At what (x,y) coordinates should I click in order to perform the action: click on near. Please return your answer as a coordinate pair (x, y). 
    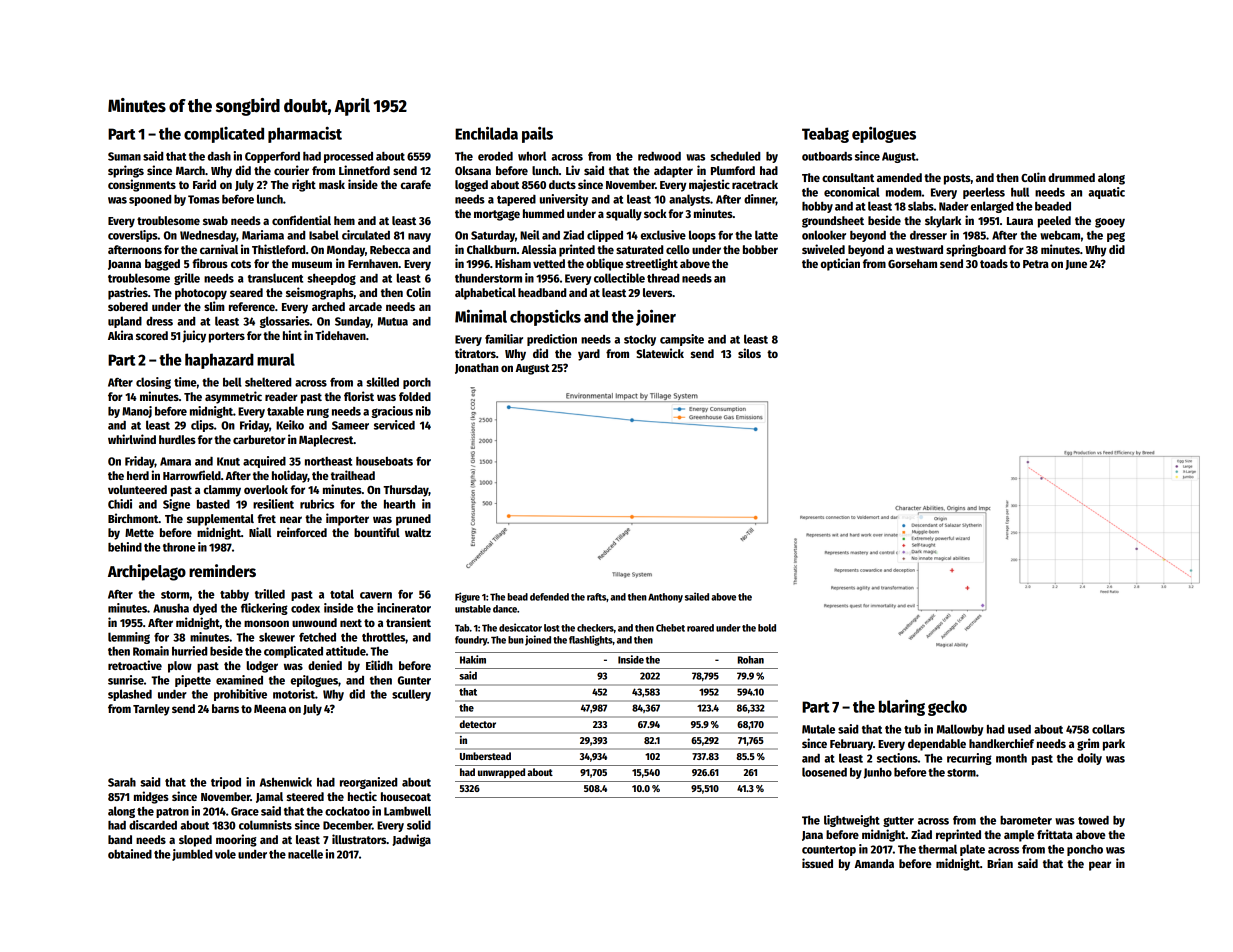
    Looking at the image, I should click on (291, 519).
